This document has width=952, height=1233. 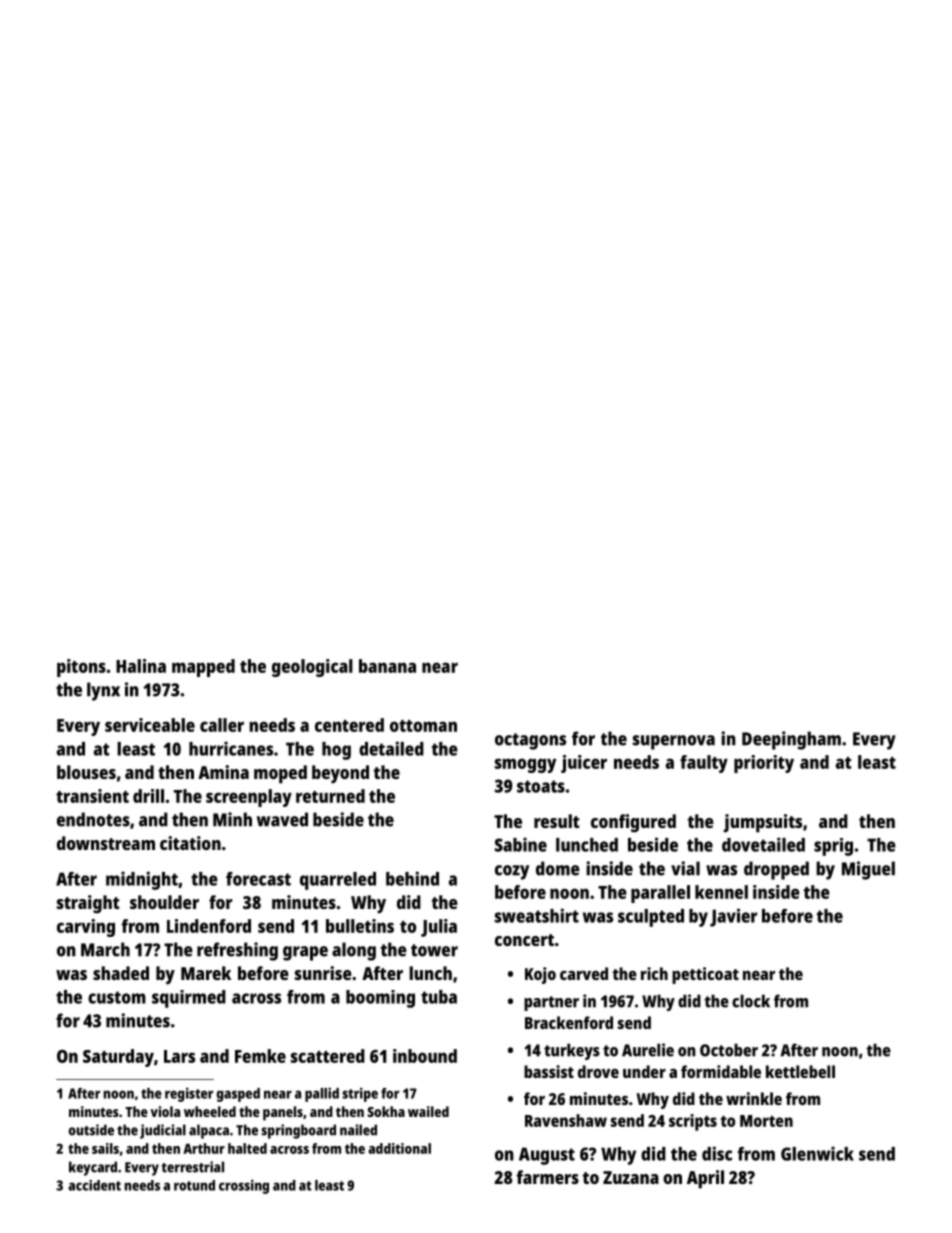 What do you see at coordinates (530, 741) in the document?
I see `octagons` at bounding box center [530, 741].
